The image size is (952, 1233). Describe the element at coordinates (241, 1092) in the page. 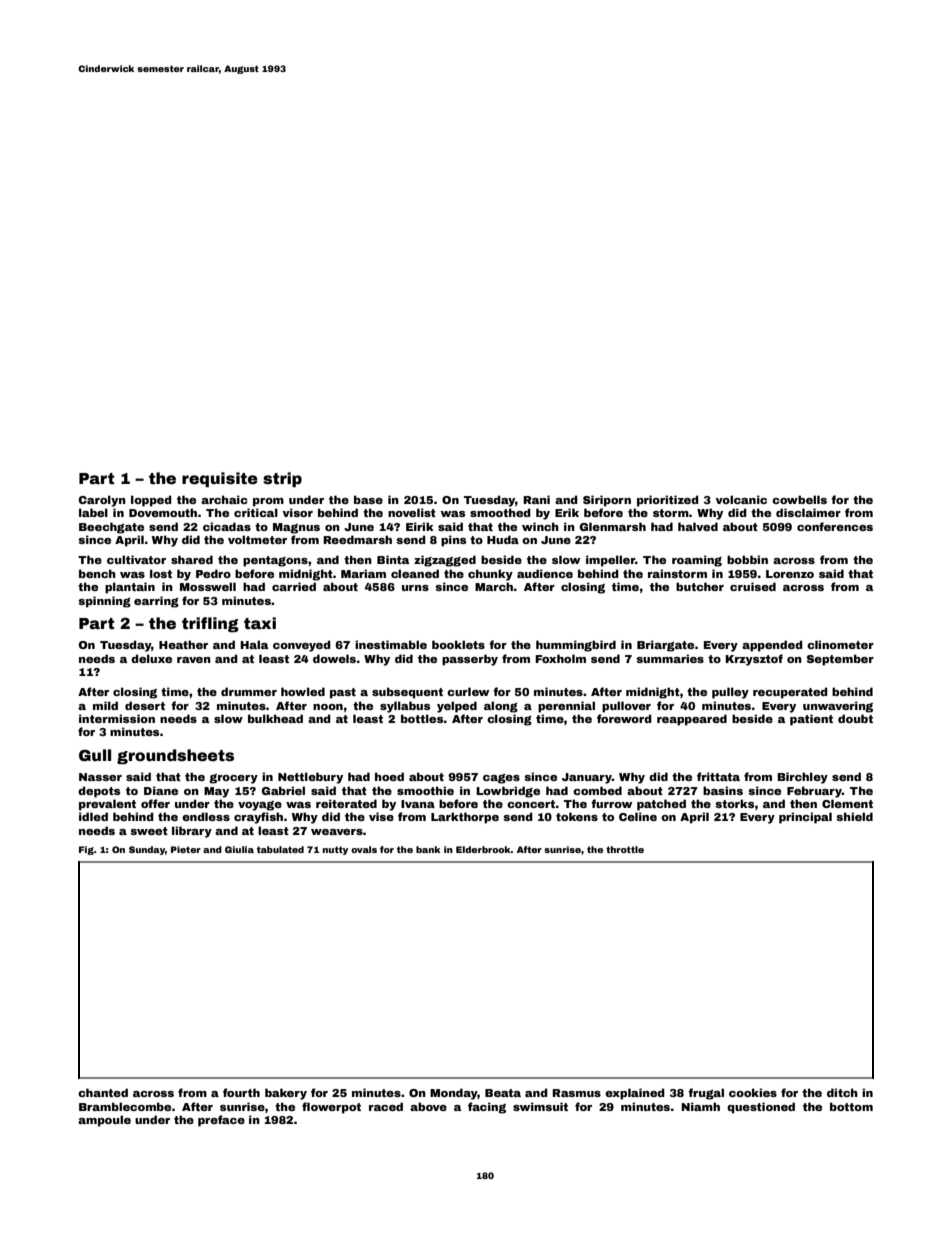

I see `fourth` at that location.
